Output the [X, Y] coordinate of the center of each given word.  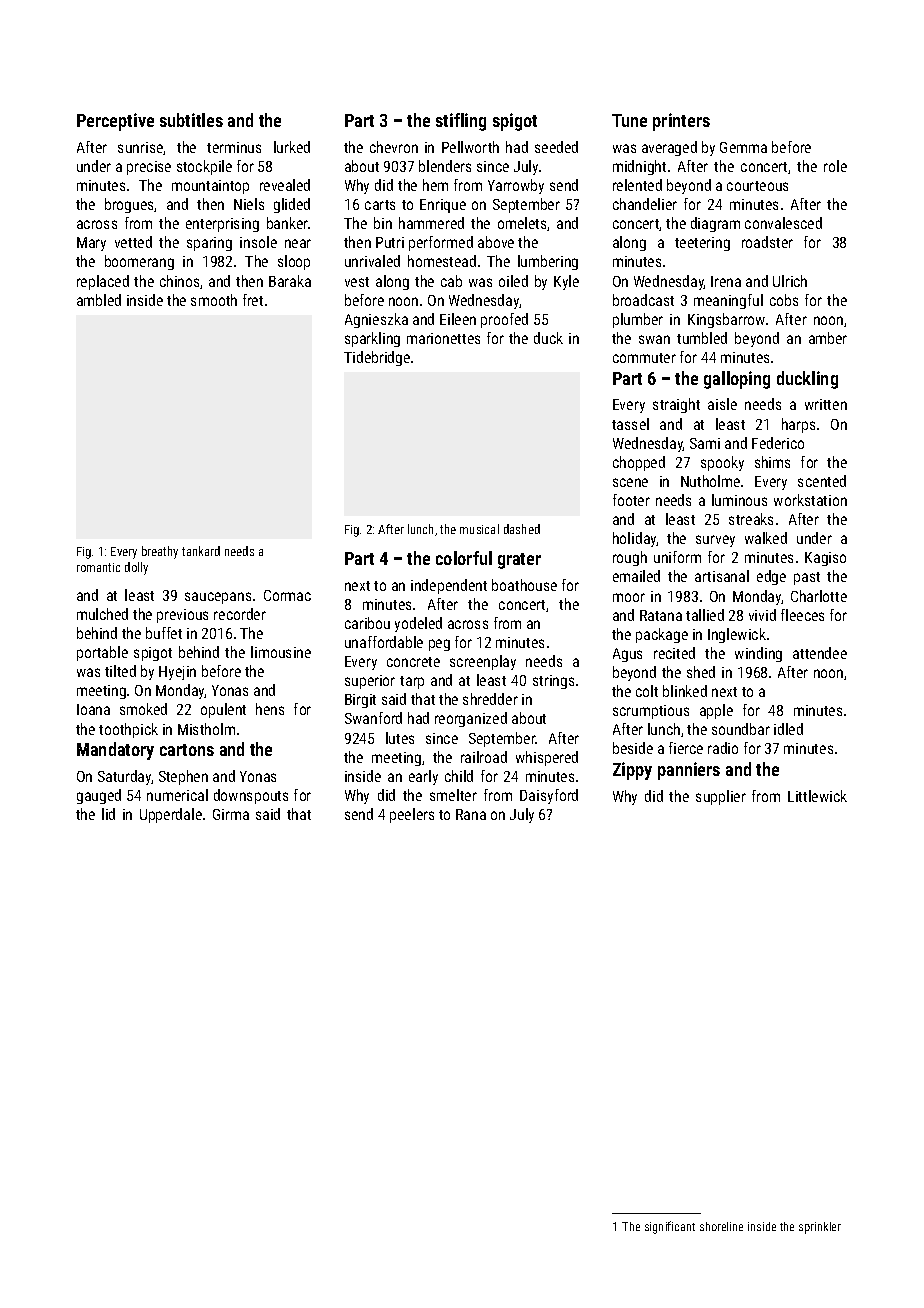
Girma [231, 814]
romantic [98, 567]
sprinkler [820, 1228]
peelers [412, 815]
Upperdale [171, 815]
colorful [464, 558]
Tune [629, 120]
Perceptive [115, 122]
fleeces [802, 615]
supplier [721, 797]
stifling [461, 122]
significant [670, 1227]
